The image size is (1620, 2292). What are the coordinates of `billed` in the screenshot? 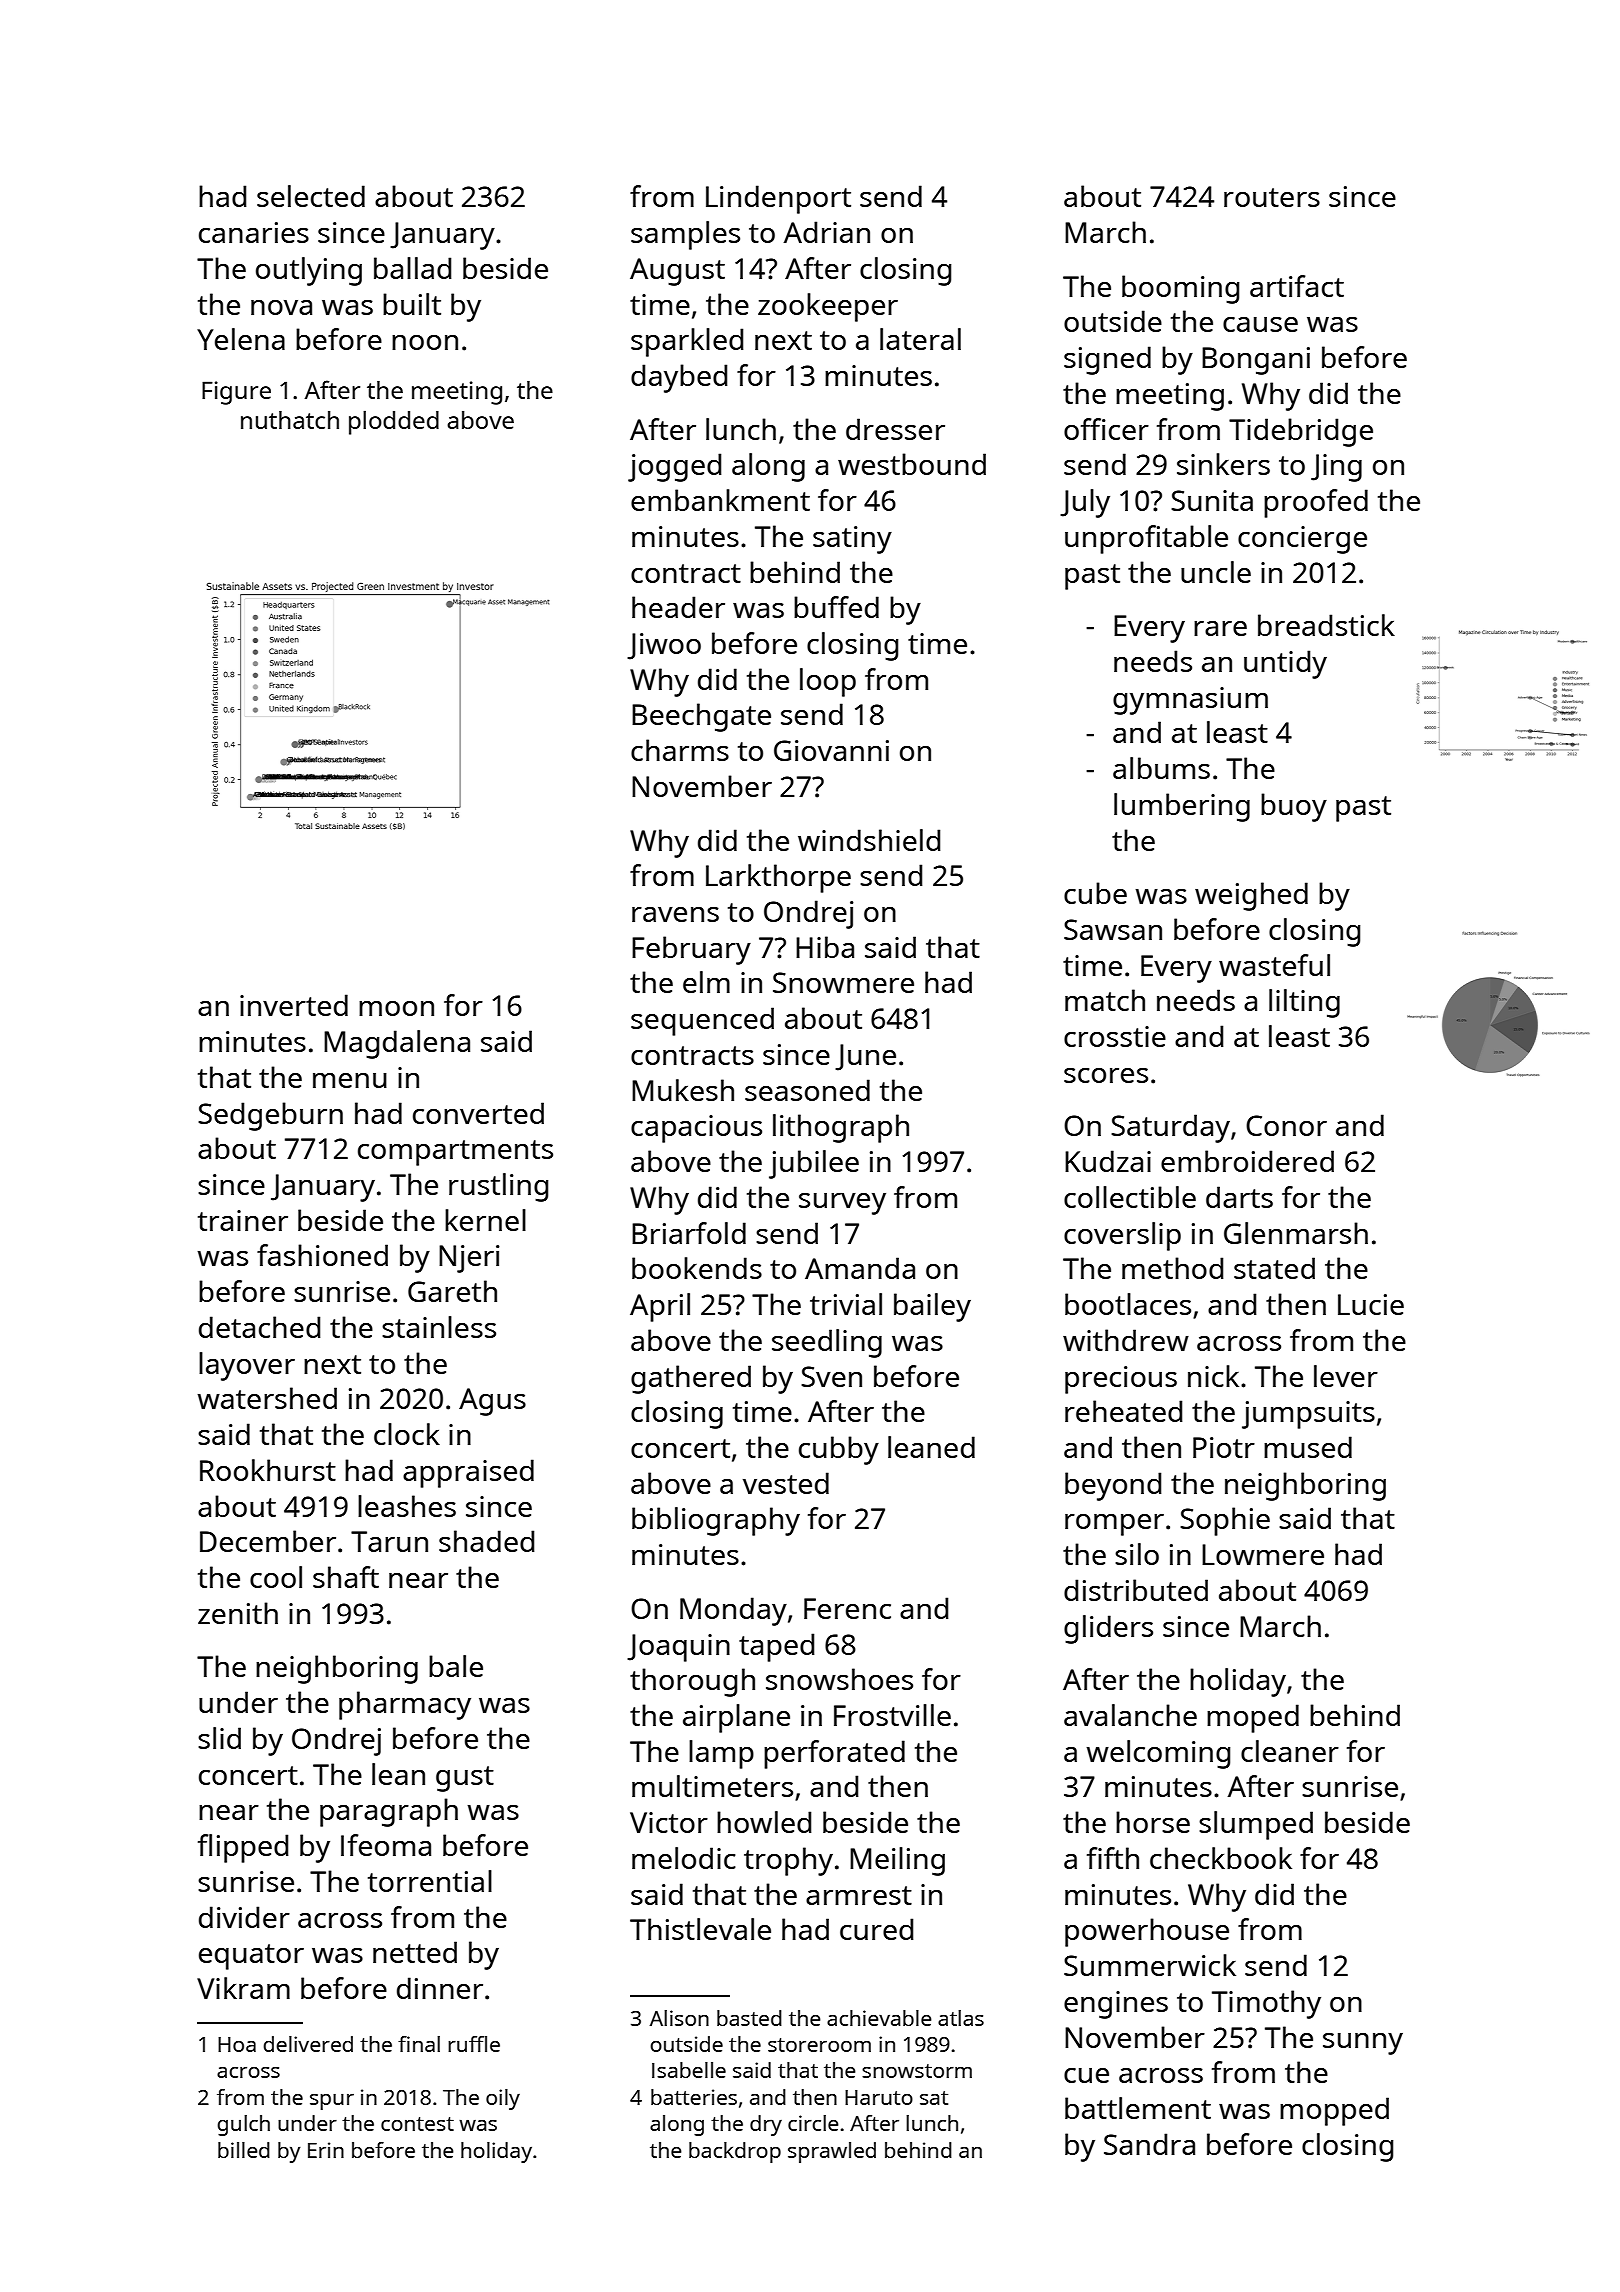 It's located at (244, 2150).
